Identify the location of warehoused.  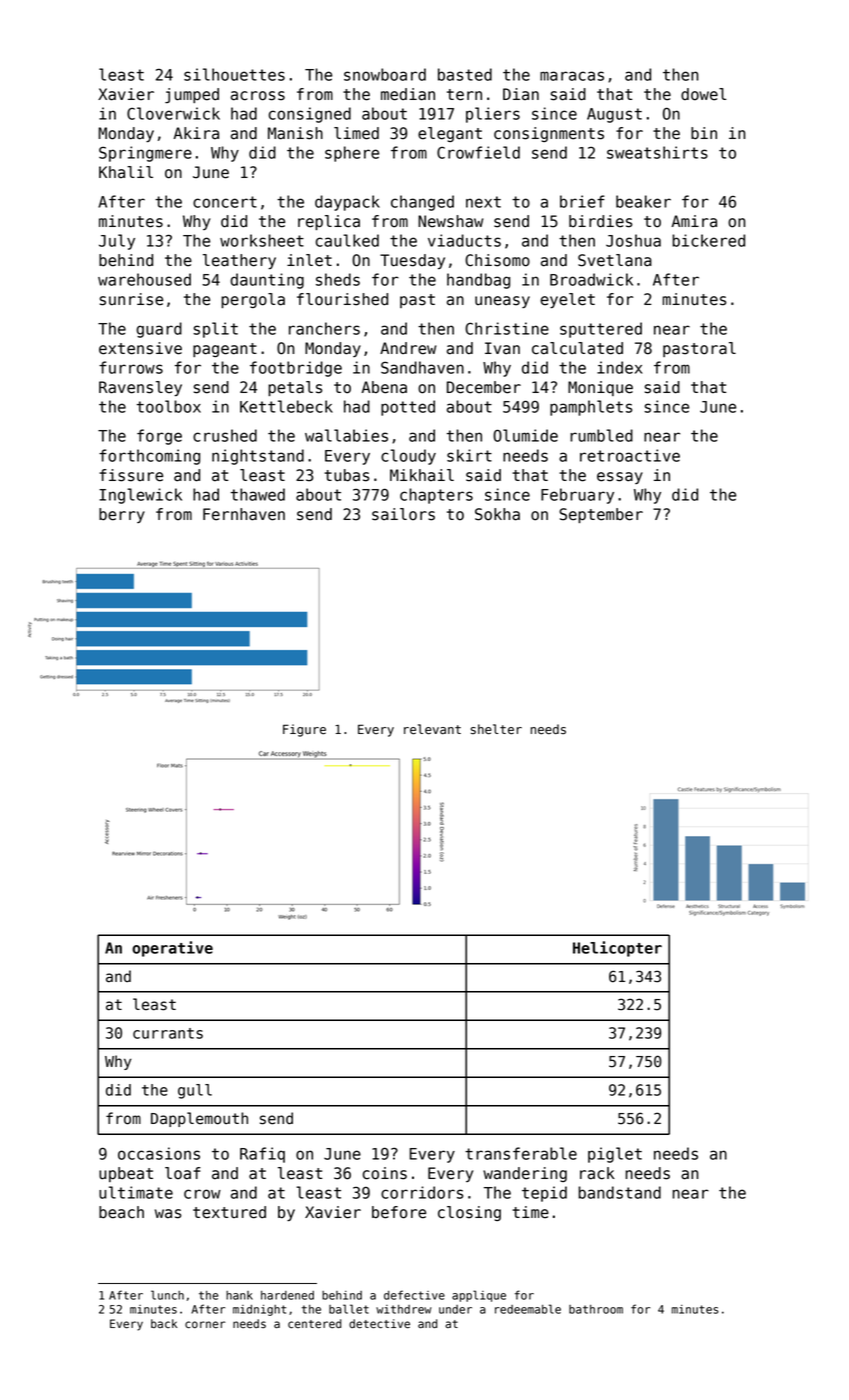
(144, 279).
